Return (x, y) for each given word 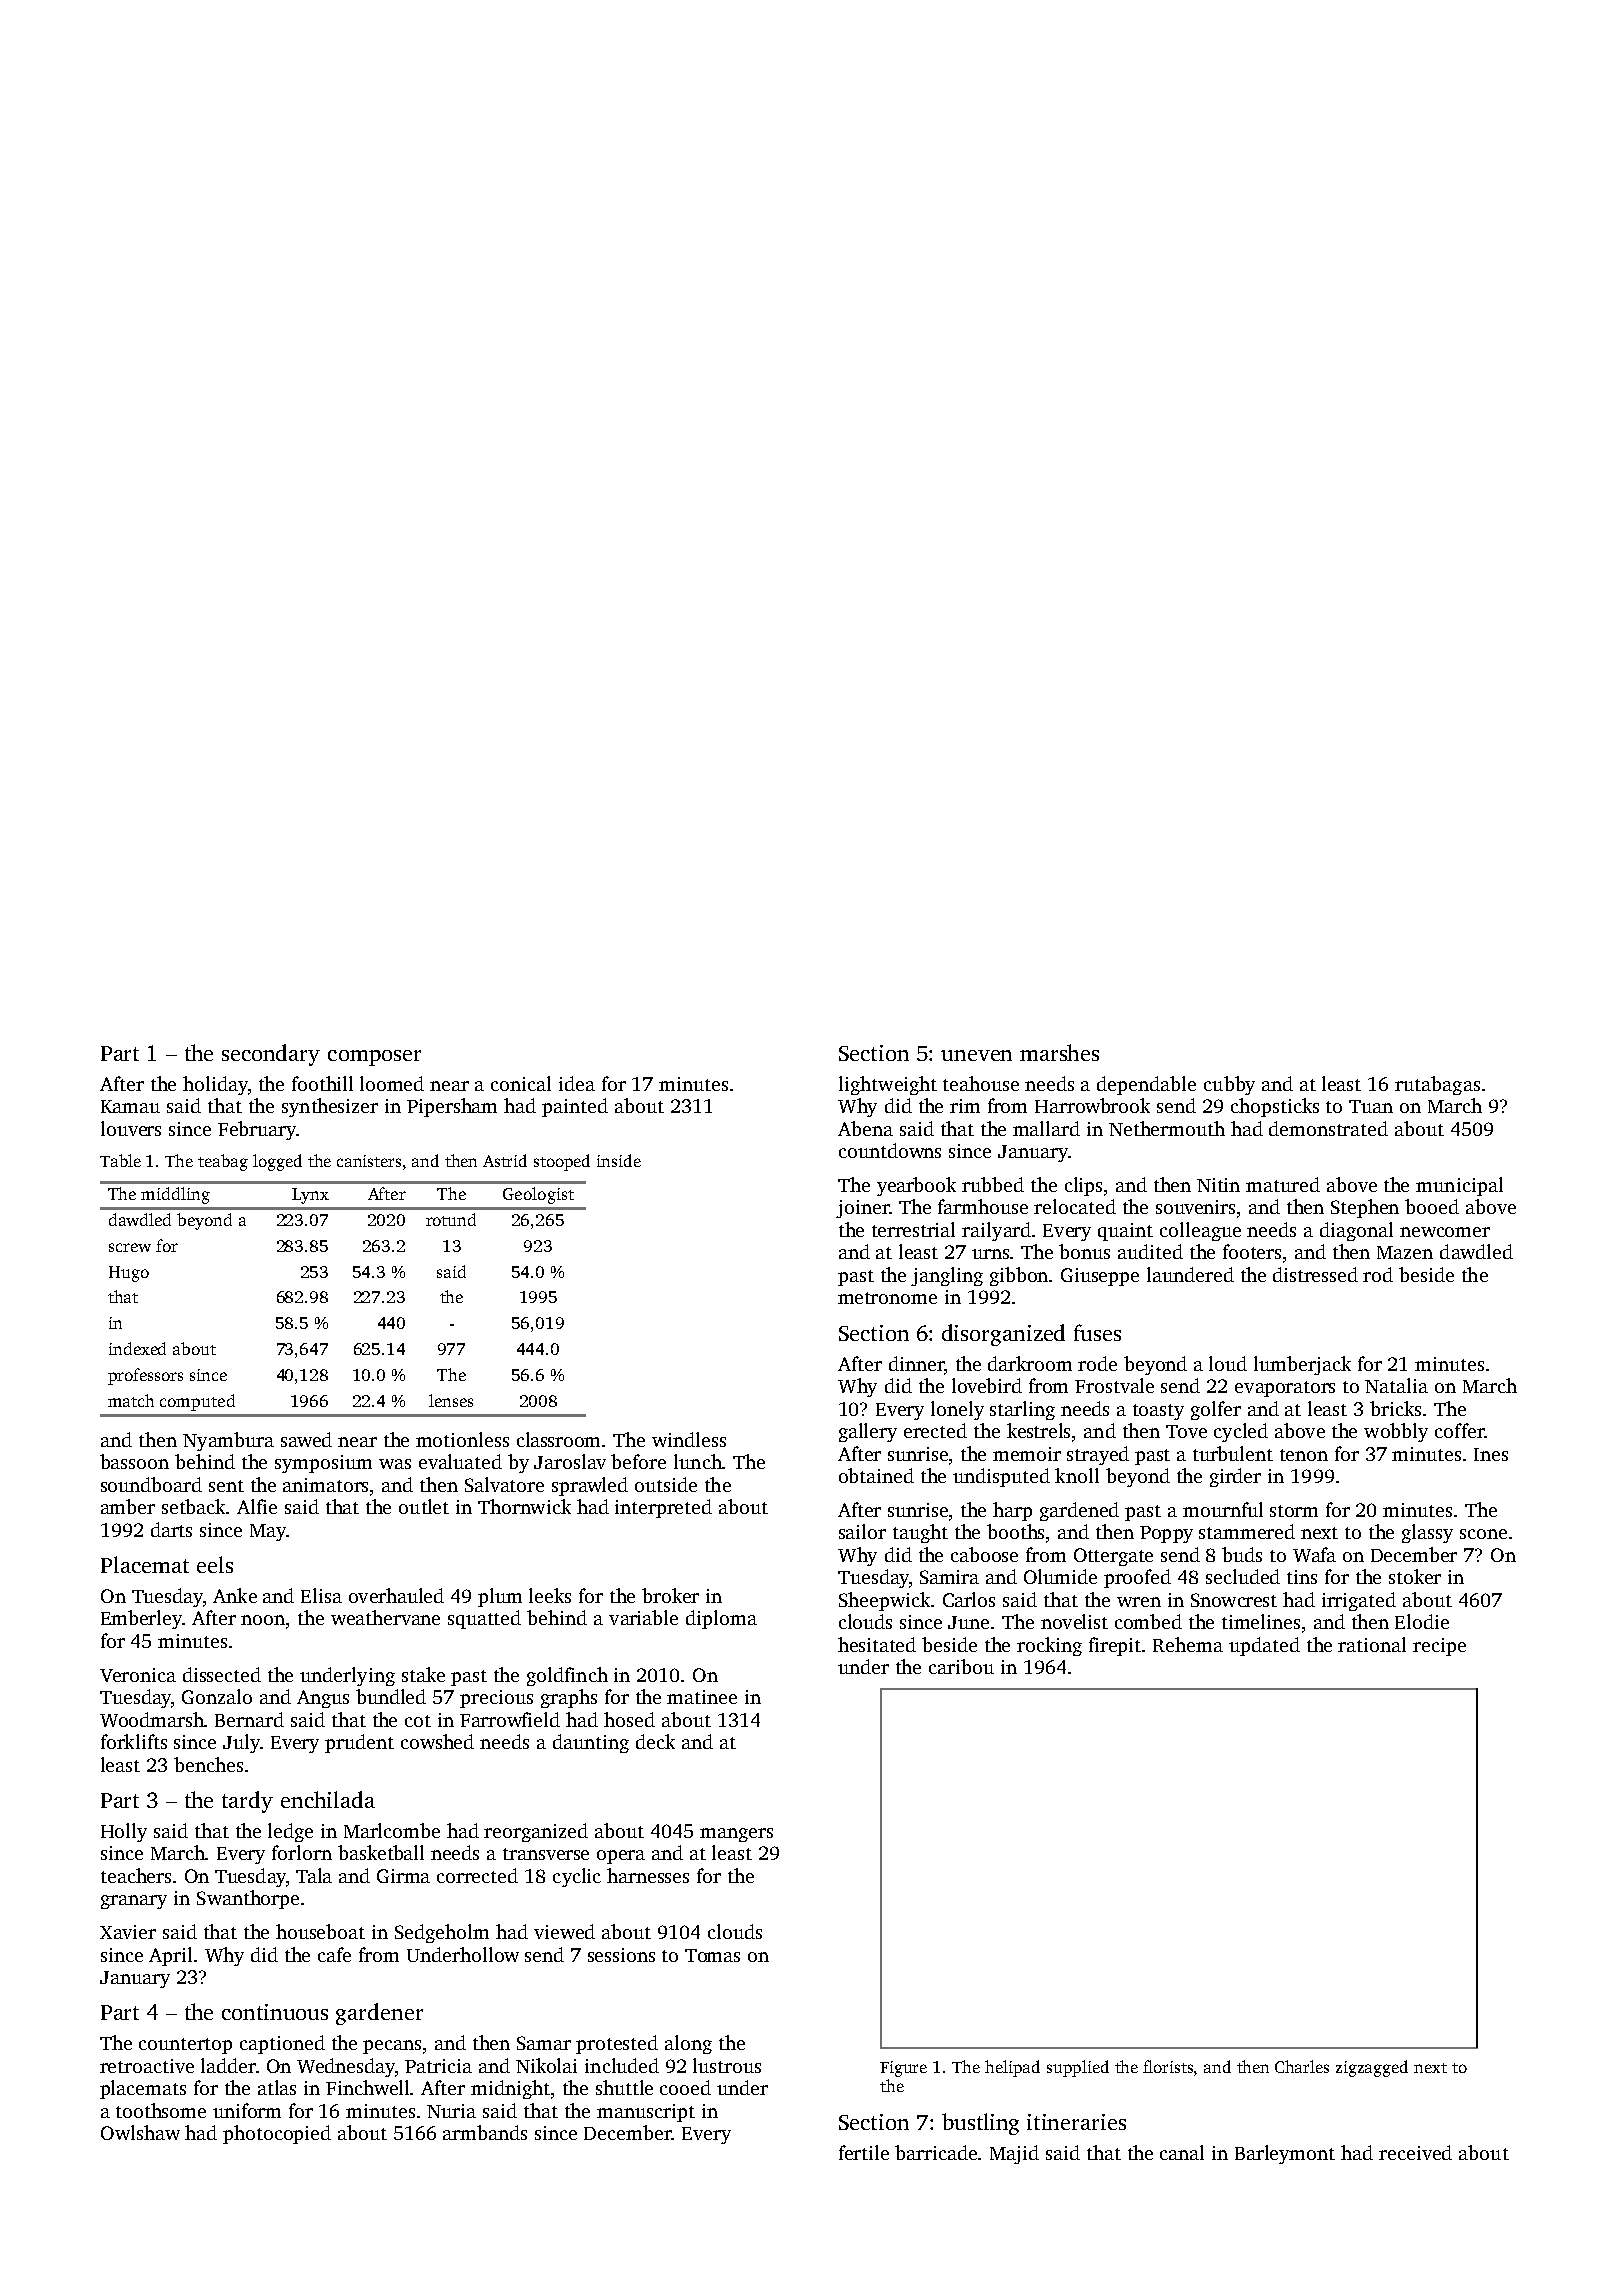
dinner (916, 1363)
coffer (1459, 1430)
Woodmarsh (152, 1719)
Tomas (712, 1955)
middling (175, 1195)
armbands (485, 2132)
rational (1372, 1644)
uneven (976, 1055)
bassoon (134, 1461)
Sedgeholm (442, 1933)
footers (1252, 1251)
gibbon (1020, 1276)
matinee (702, 1697)
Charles (1302, 2066)
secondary (271, 1055)
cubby (1229, 1085)
